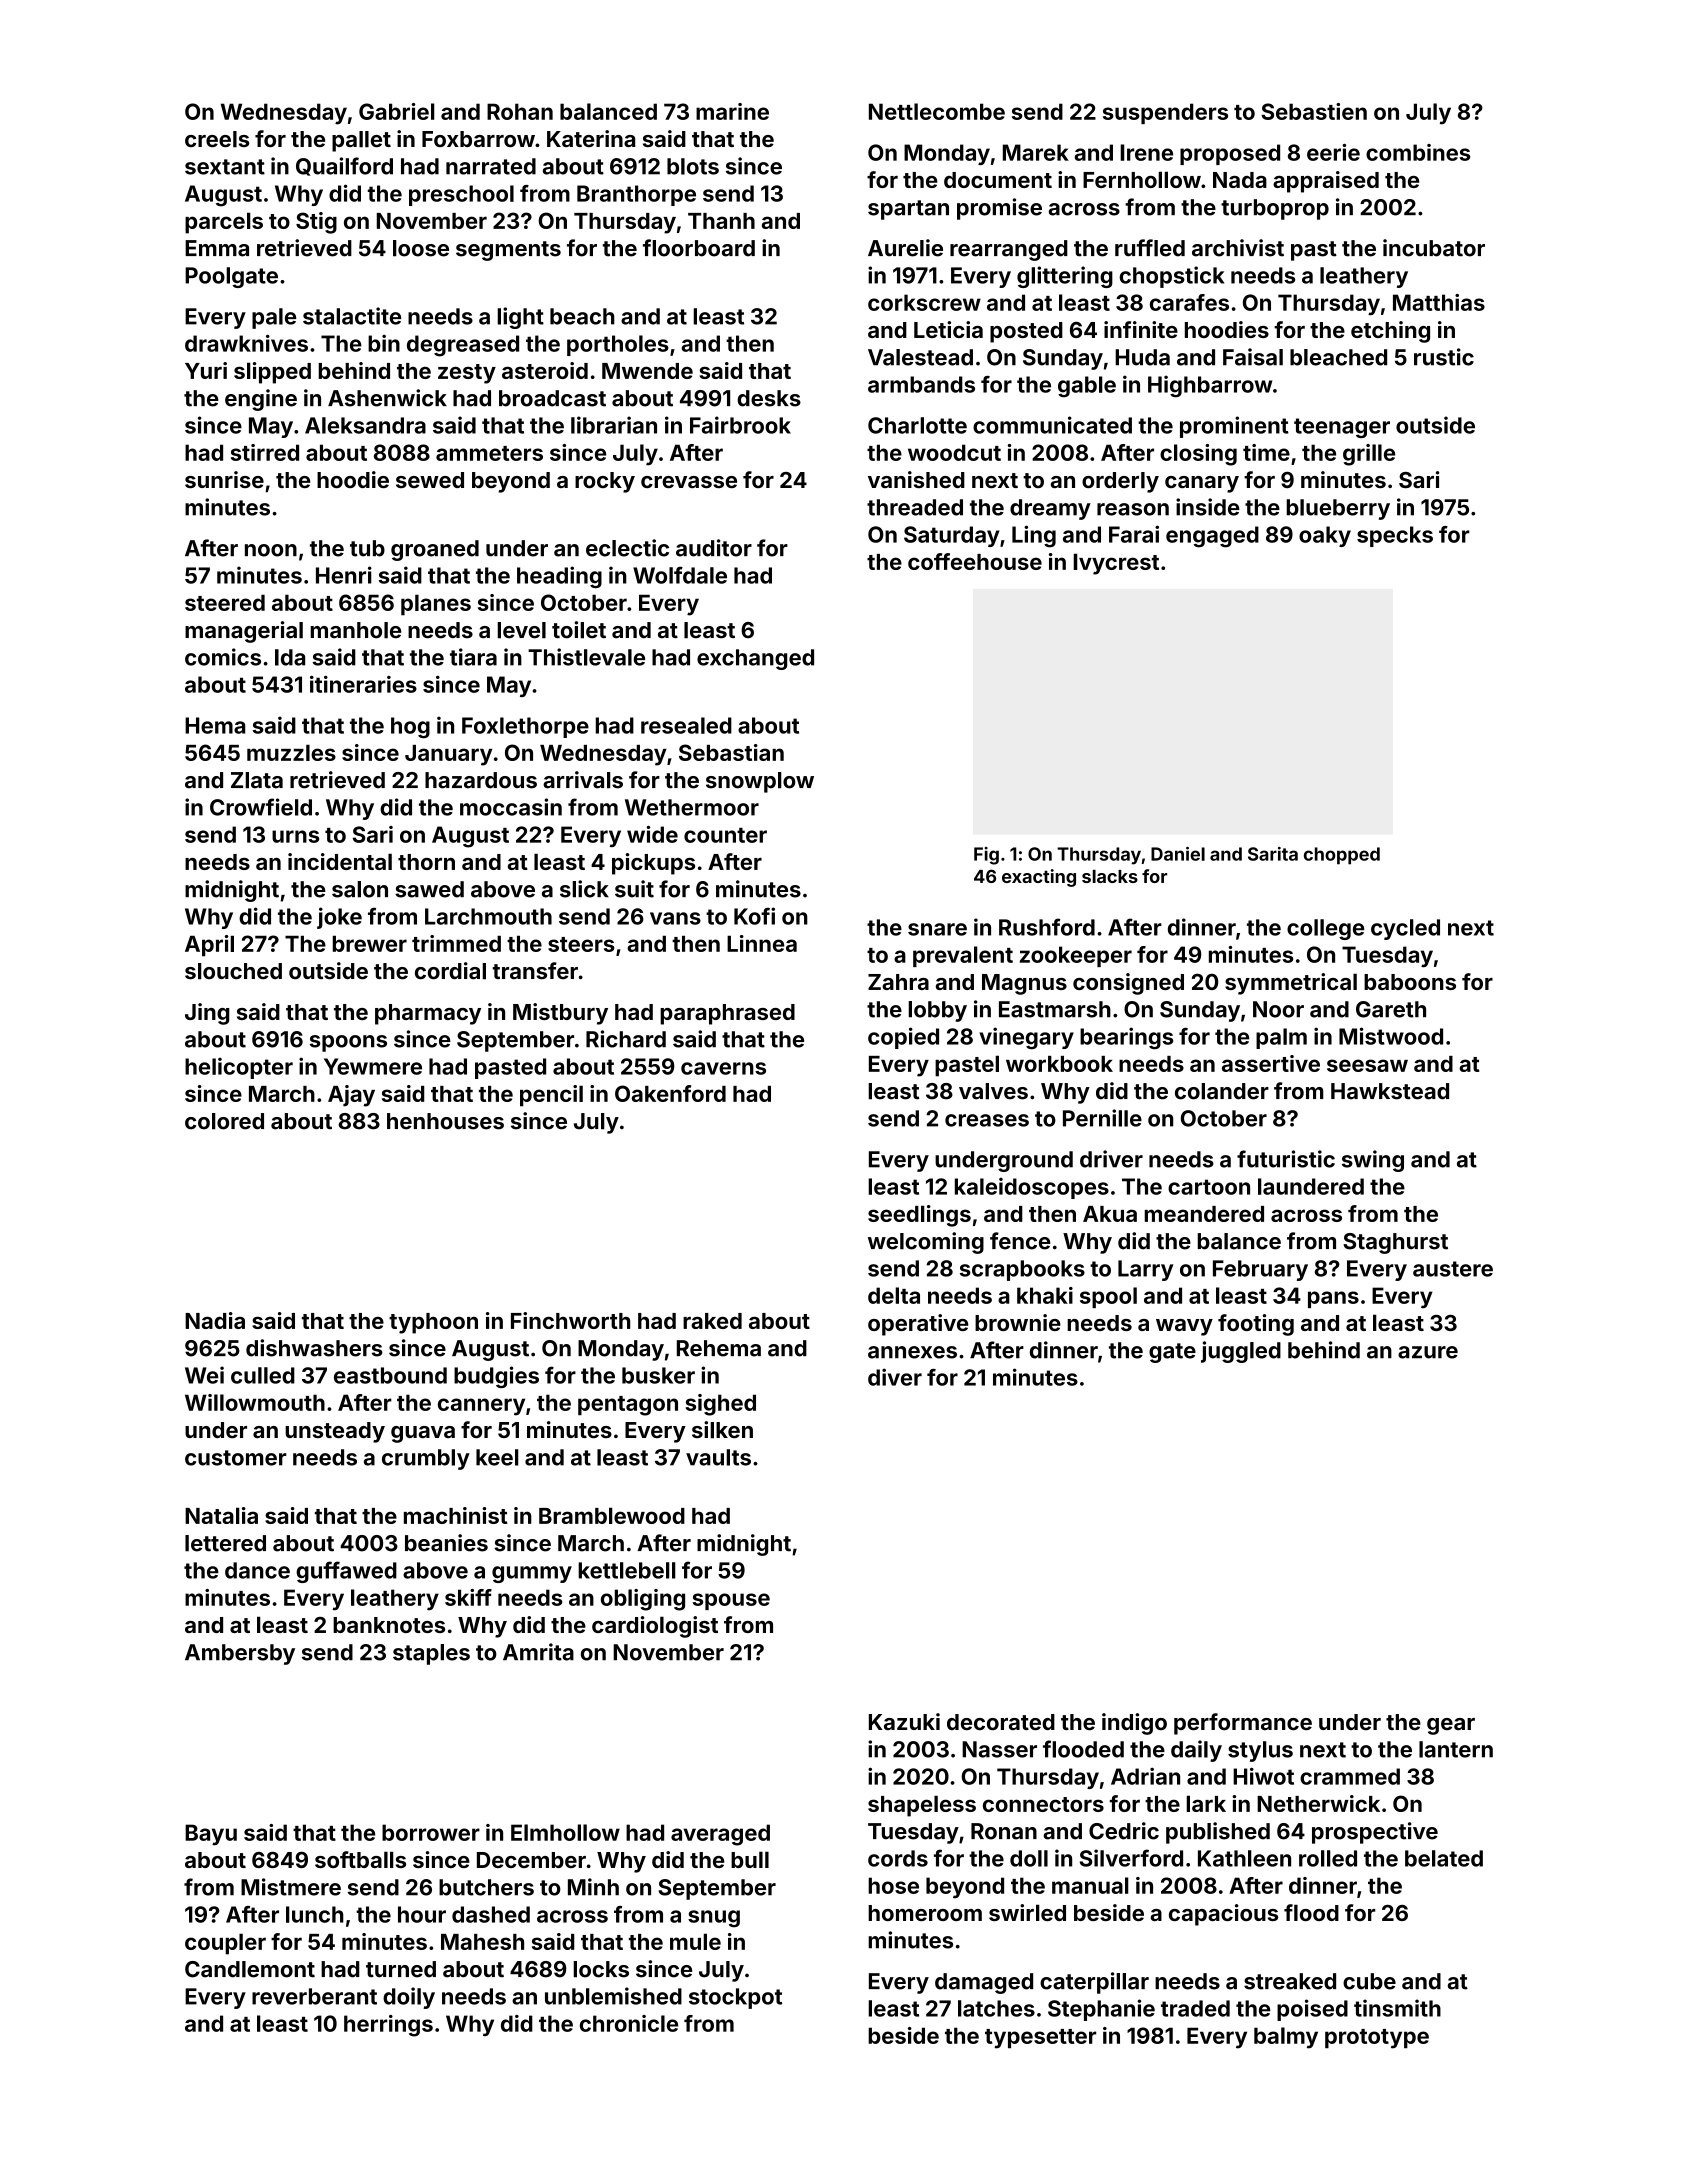 The height and width of the page is (2178, 1683). I want to click on performance, so click(1243, 1724).
